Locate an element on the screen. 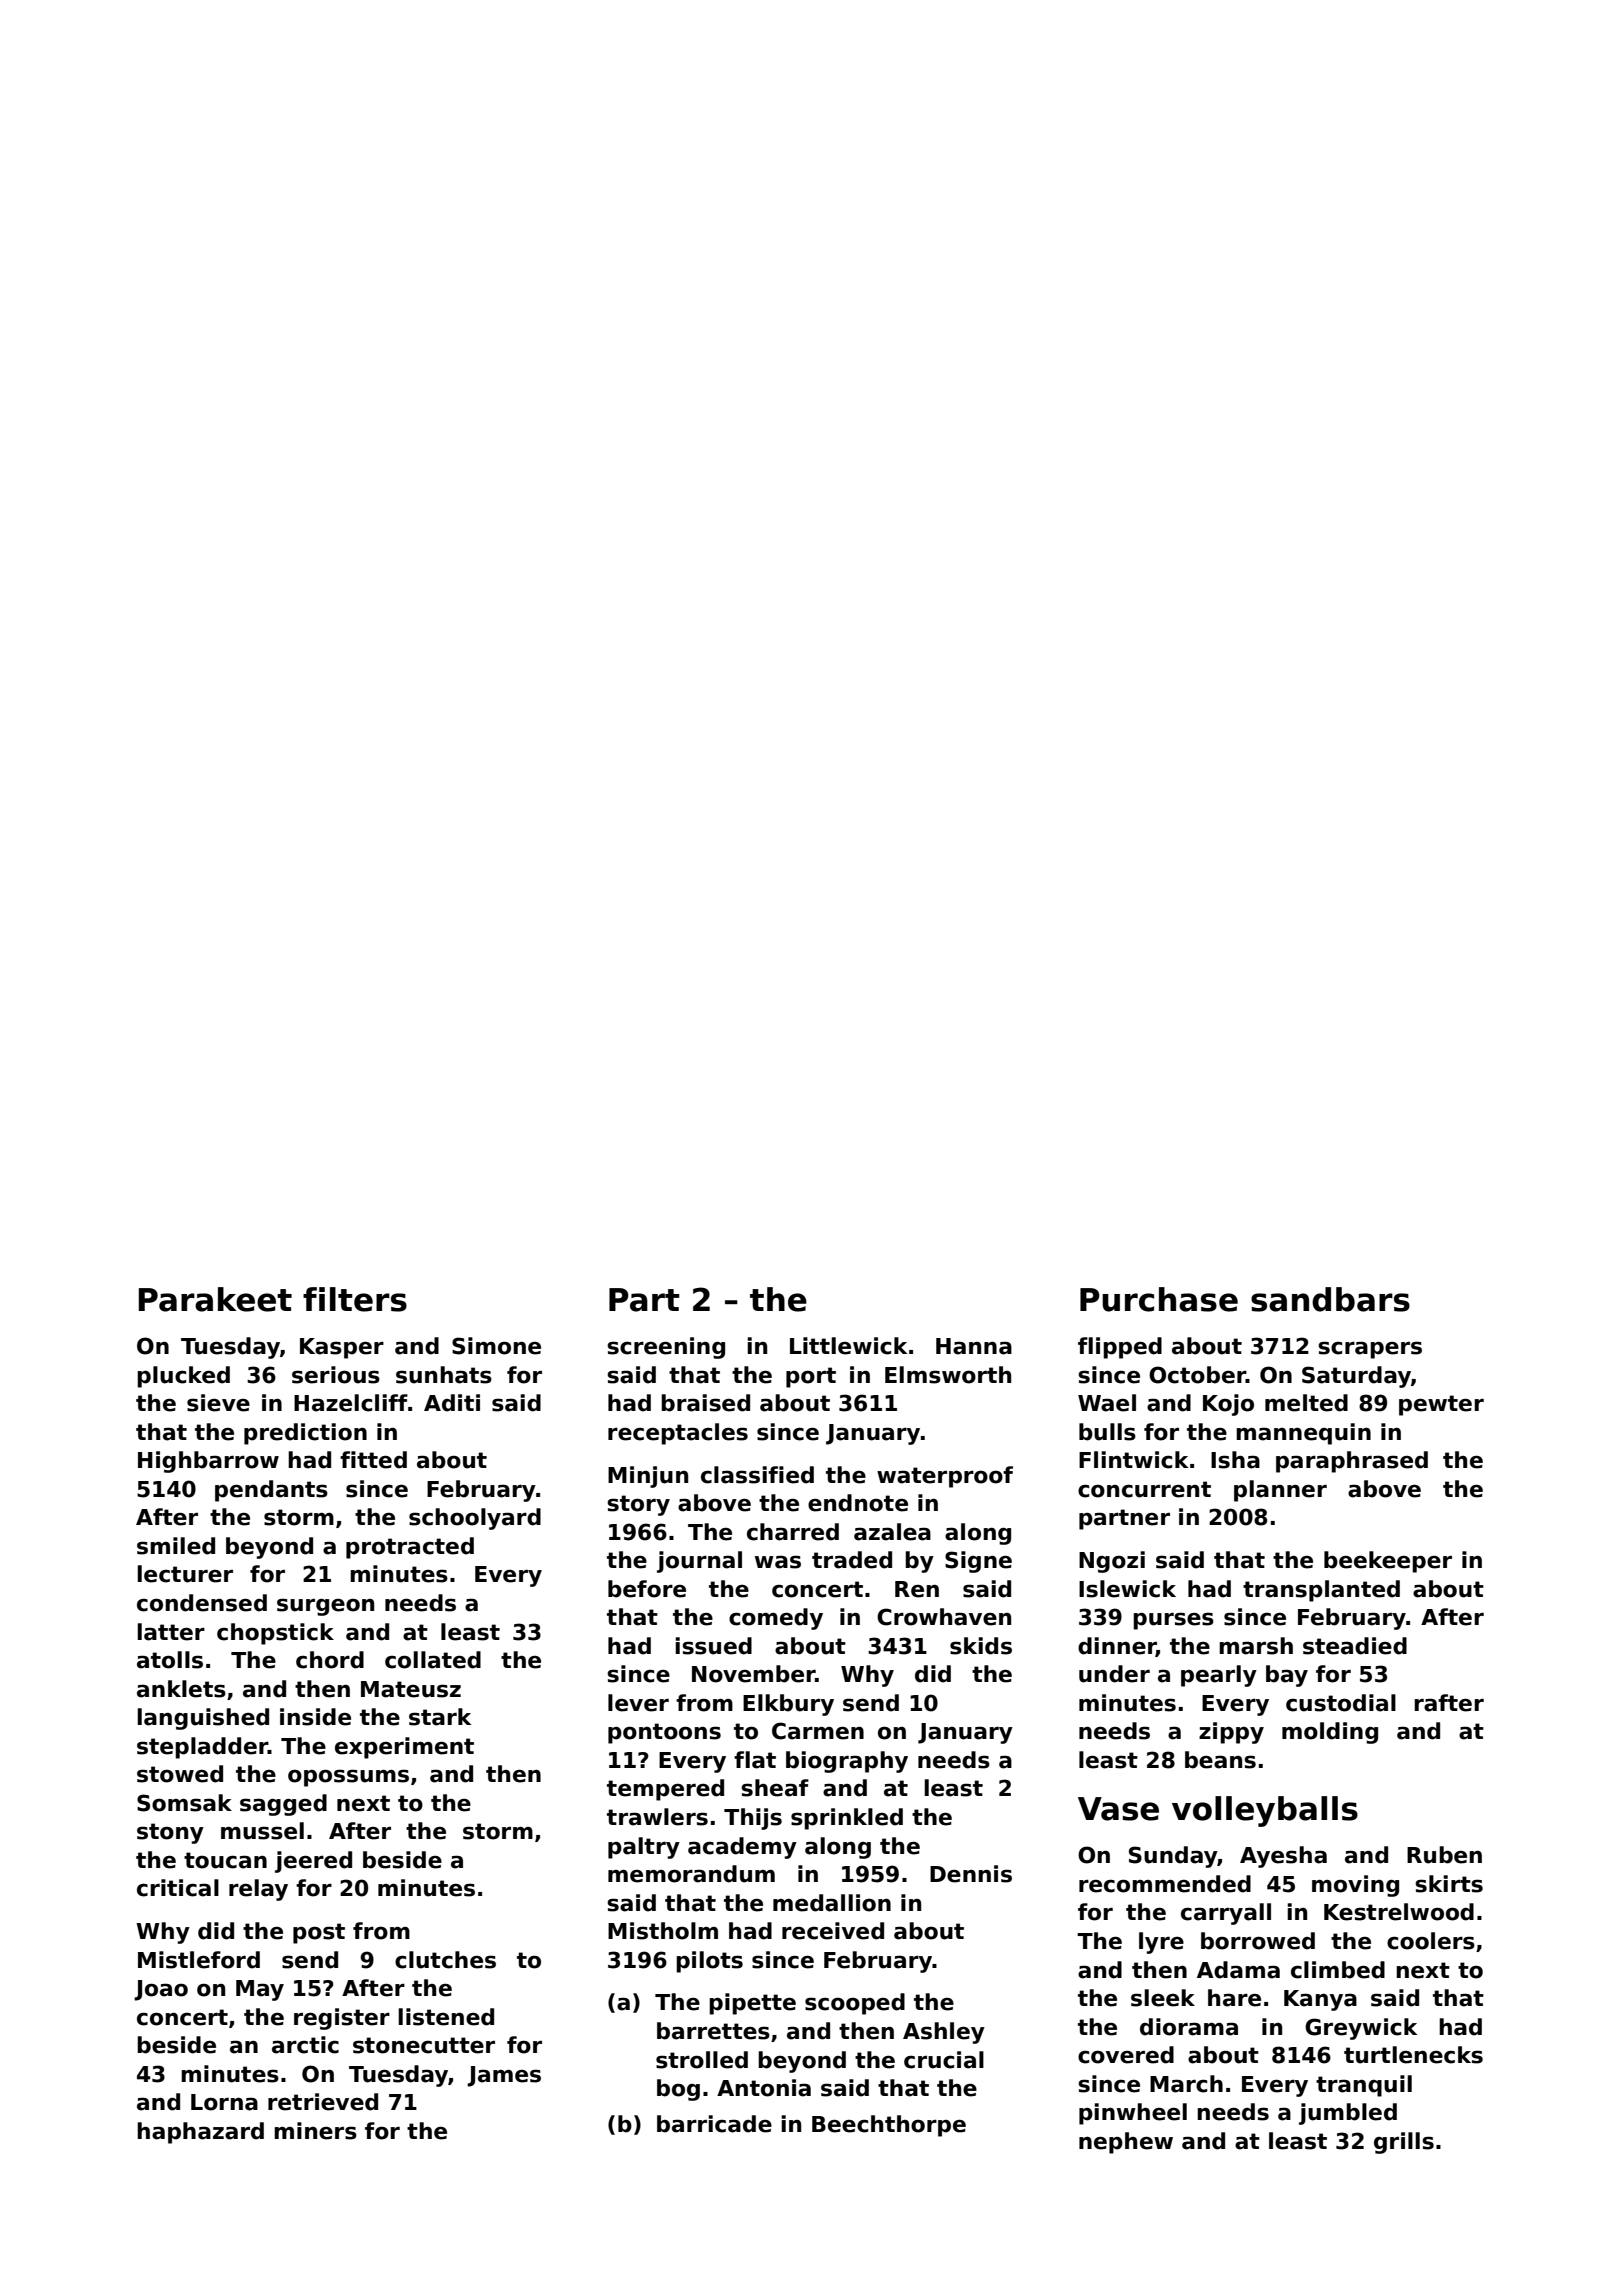 The image size is (1620, 2292). Parakeet is located at coordinates (215, 1299).
